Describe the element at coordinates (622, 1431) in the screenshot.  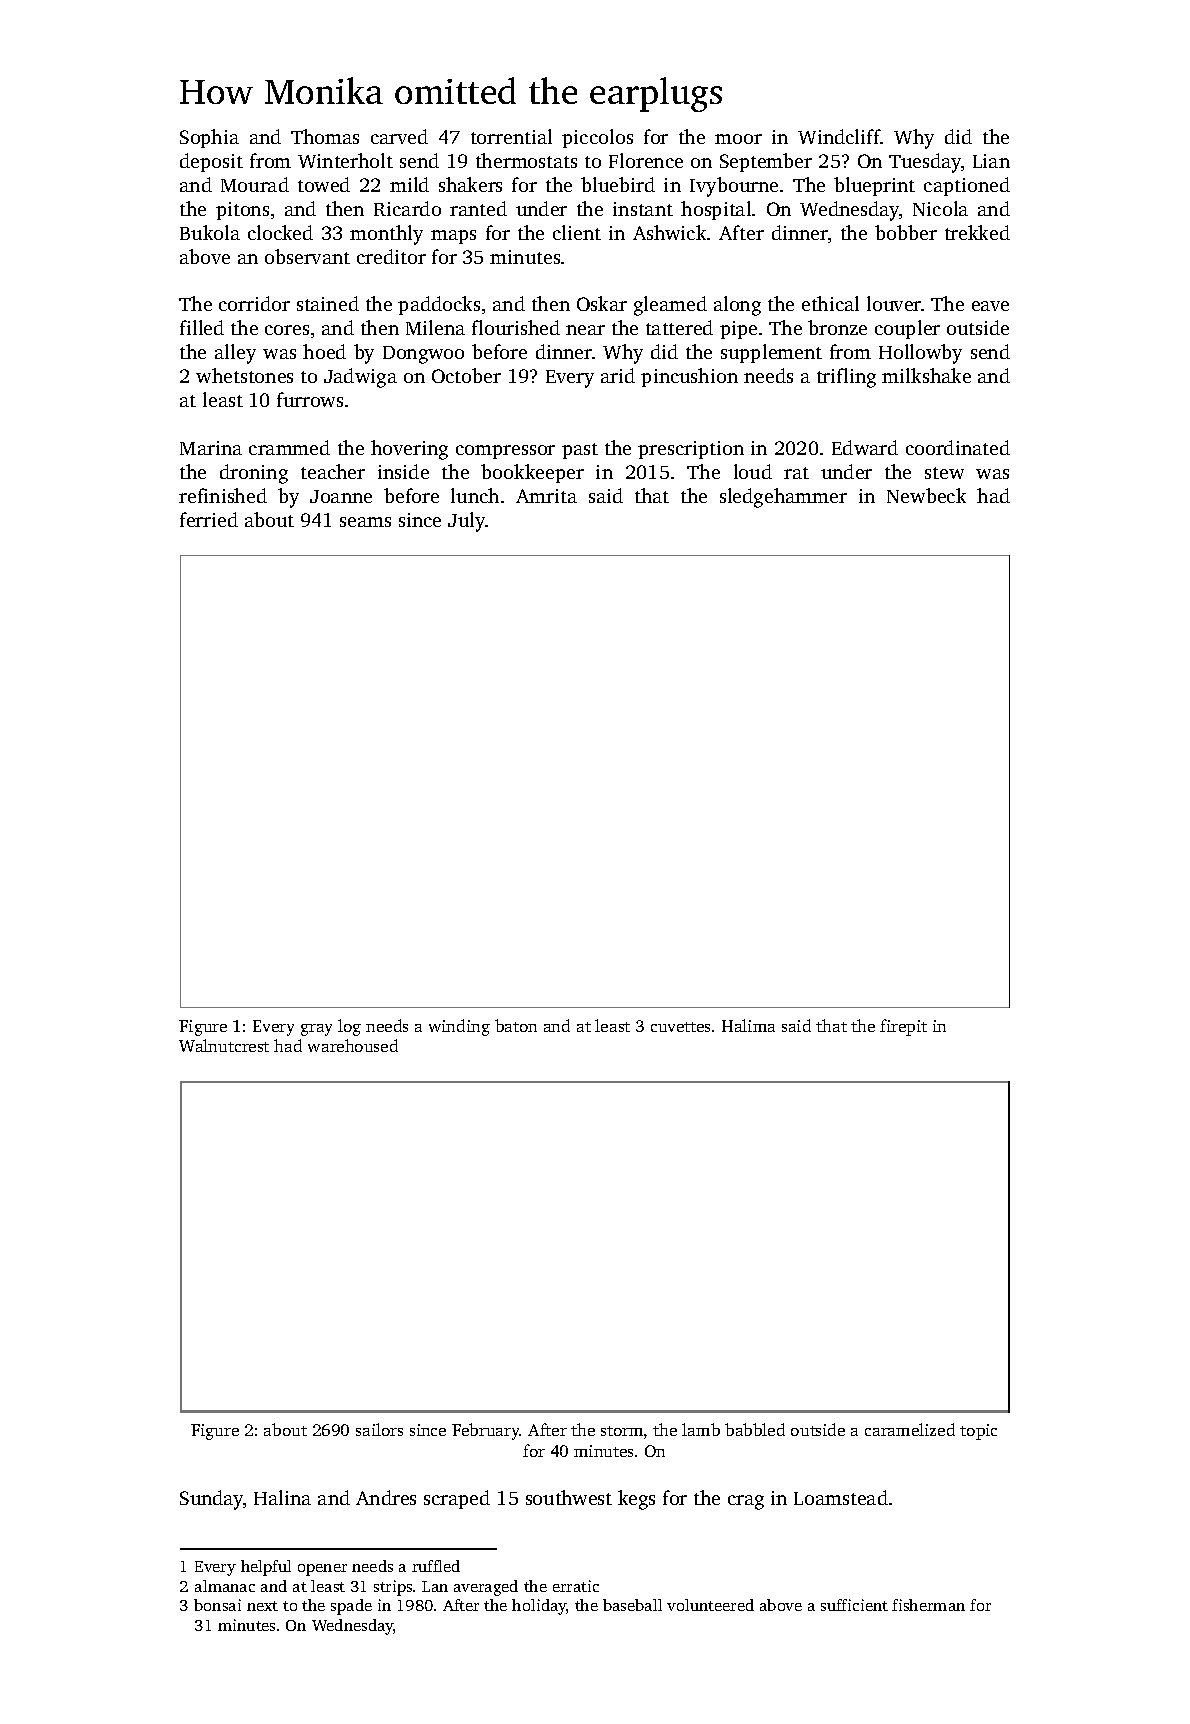
I see `storm` at that location.
